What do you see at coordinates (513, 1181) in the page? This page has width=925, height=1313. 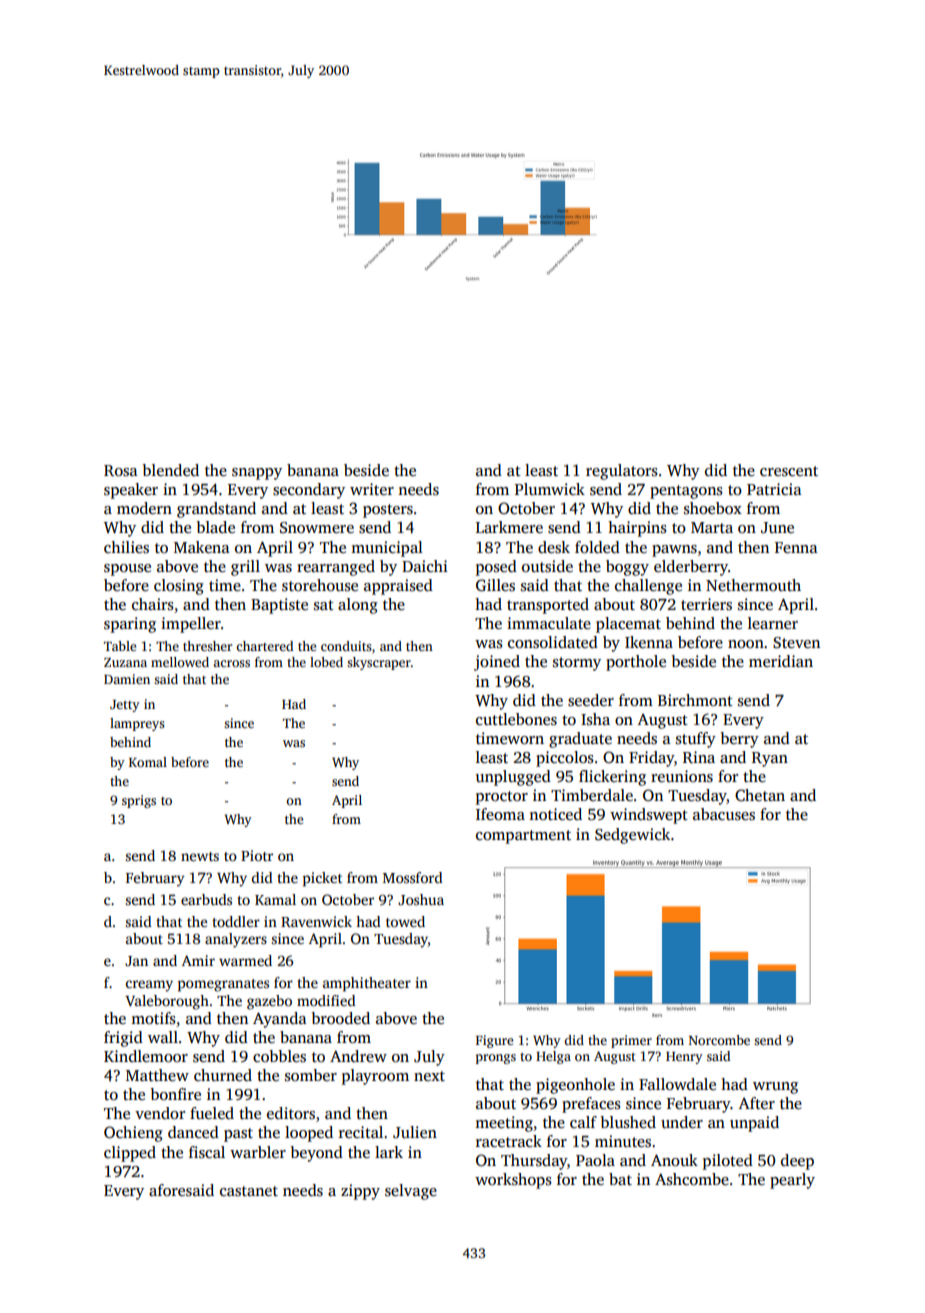 I see `workshops` at bounding box center [513, 1181].
